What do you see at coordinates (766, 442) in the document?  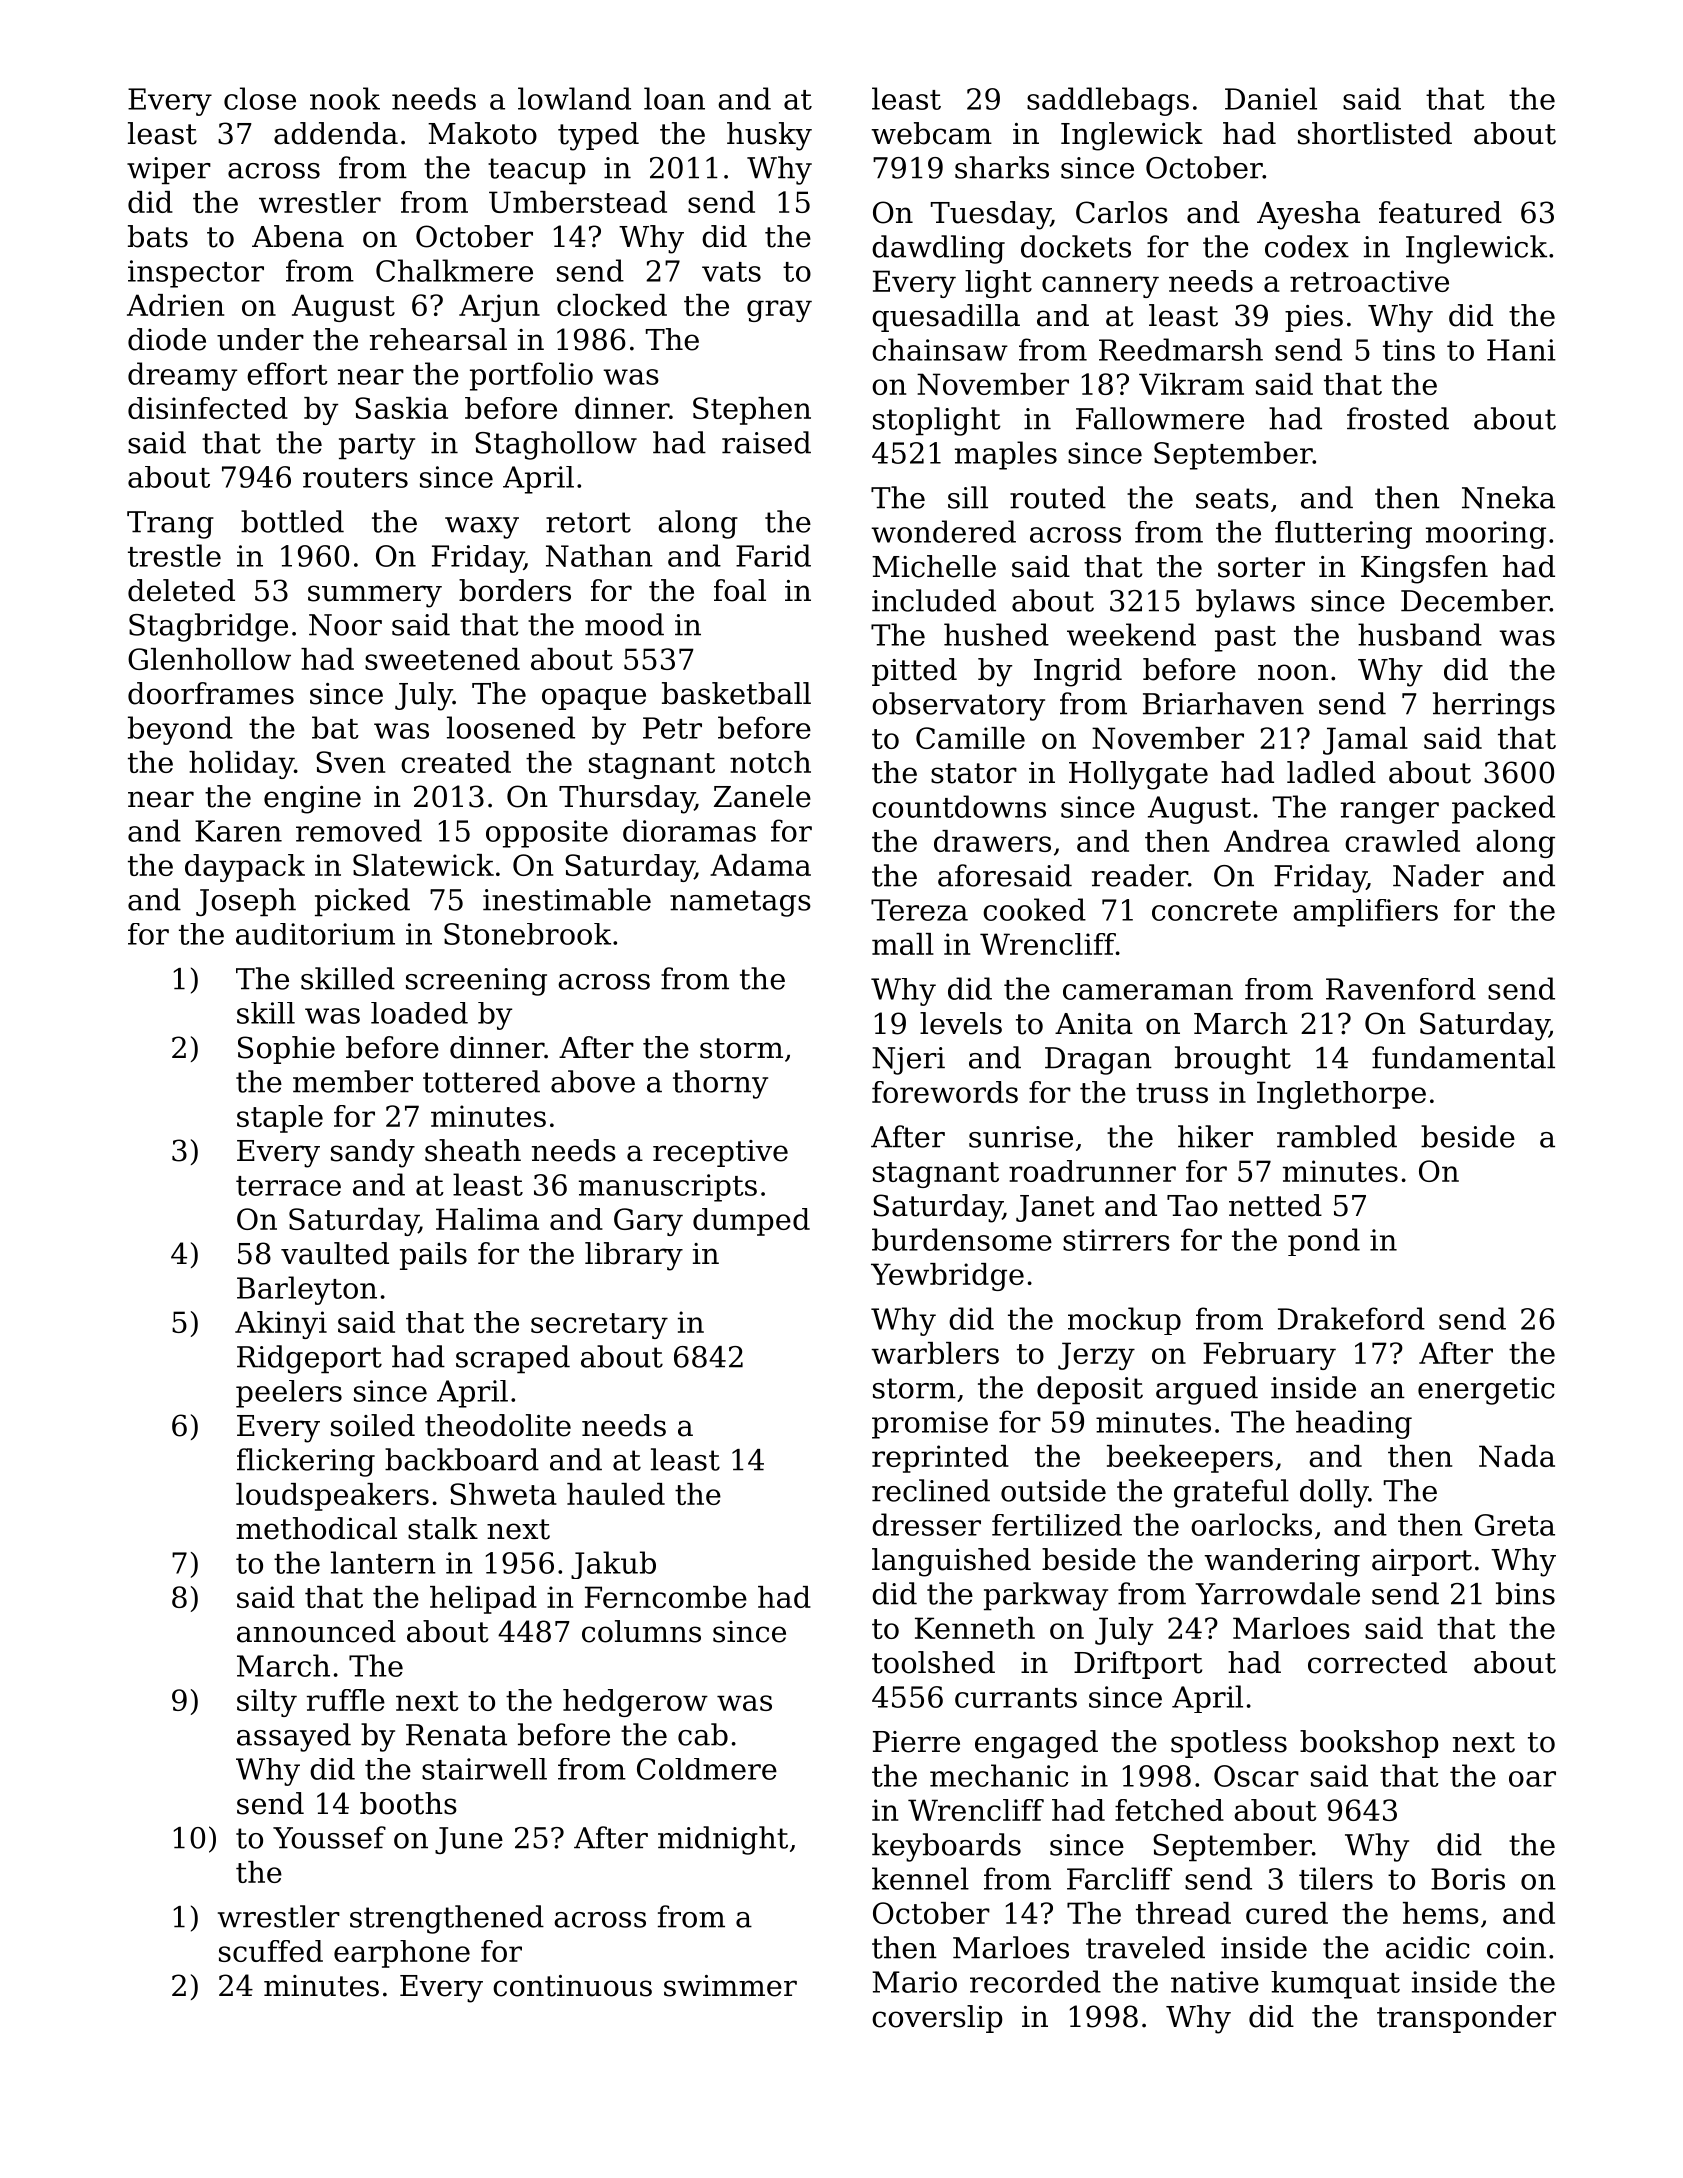 I see `raised` at bounding box center [766, 442].
